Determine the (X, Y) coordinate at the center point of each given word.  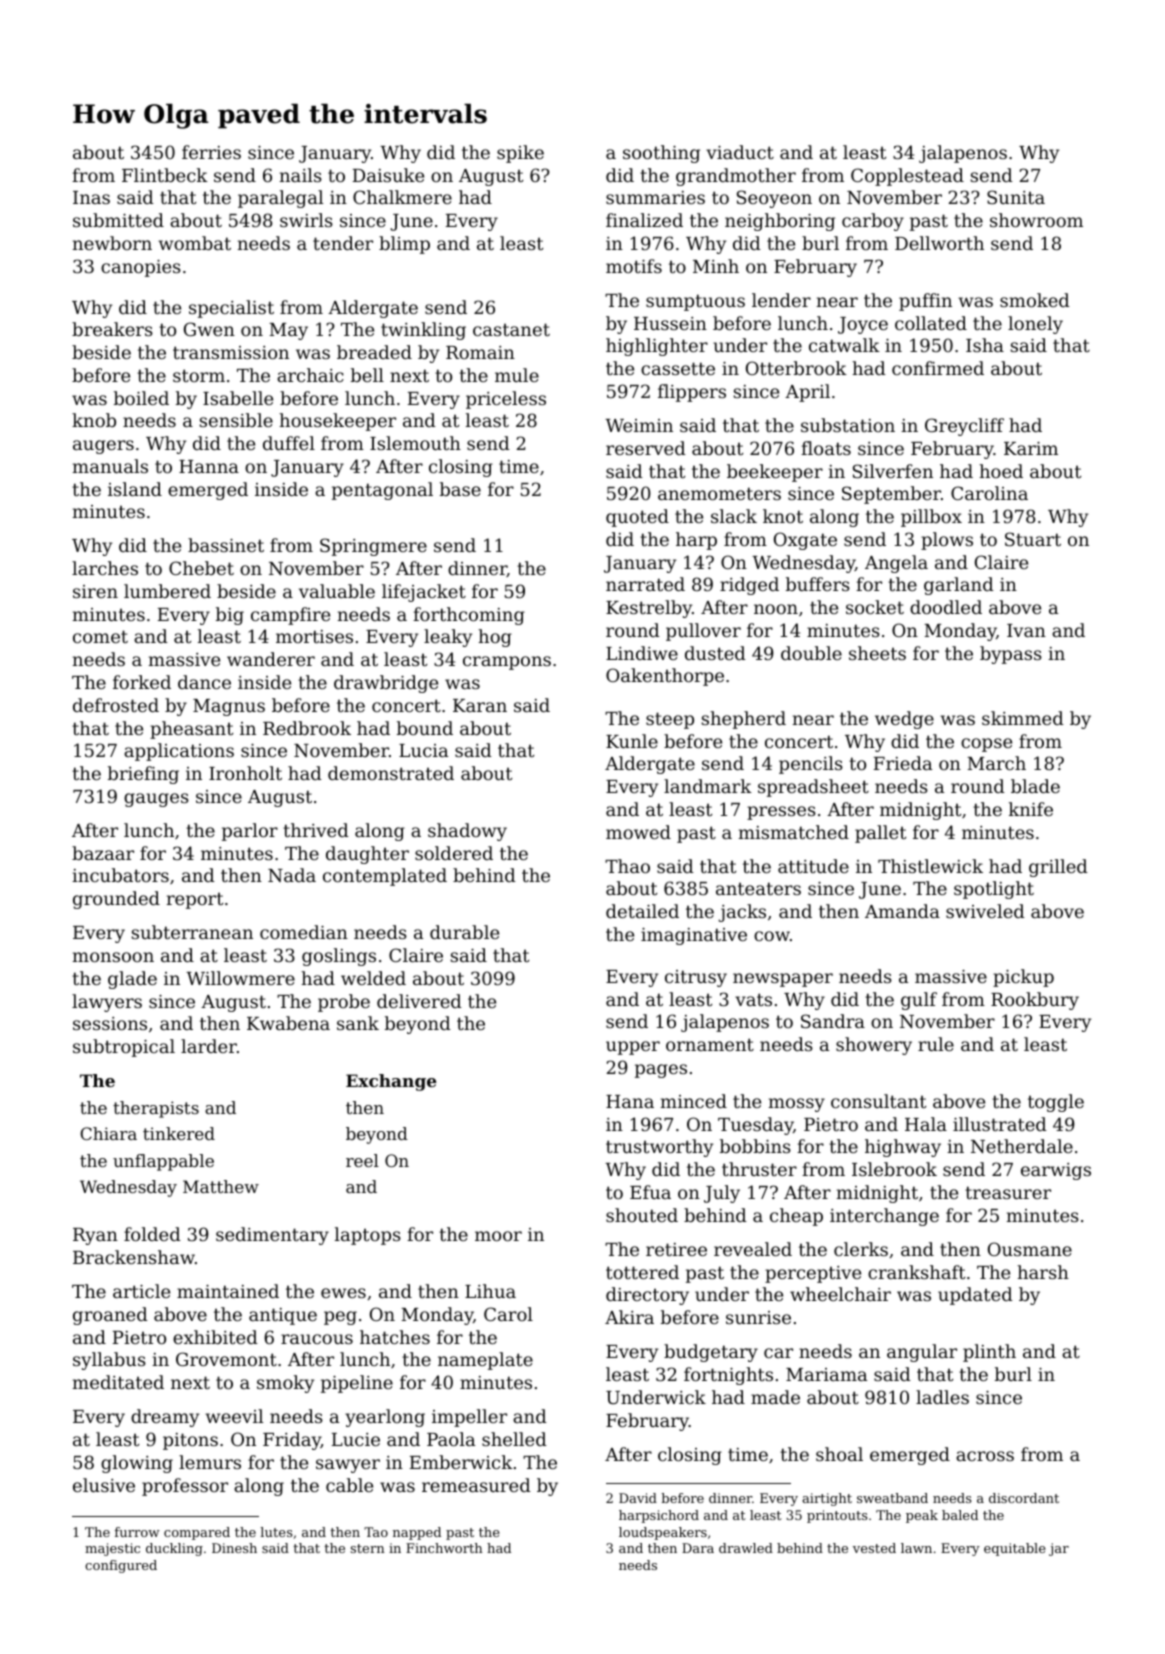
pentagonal (382, 491)
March (996, 763)
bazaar (103, 853)
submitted (118, 220)
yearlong (385, 1418)
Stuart (1033, 539)
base (460, 489)
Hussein (670, 323)
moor (498, 1236)
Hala (926, 1124)
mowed (638, 832)
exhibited (215, 1337)
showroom (1036, 220)
